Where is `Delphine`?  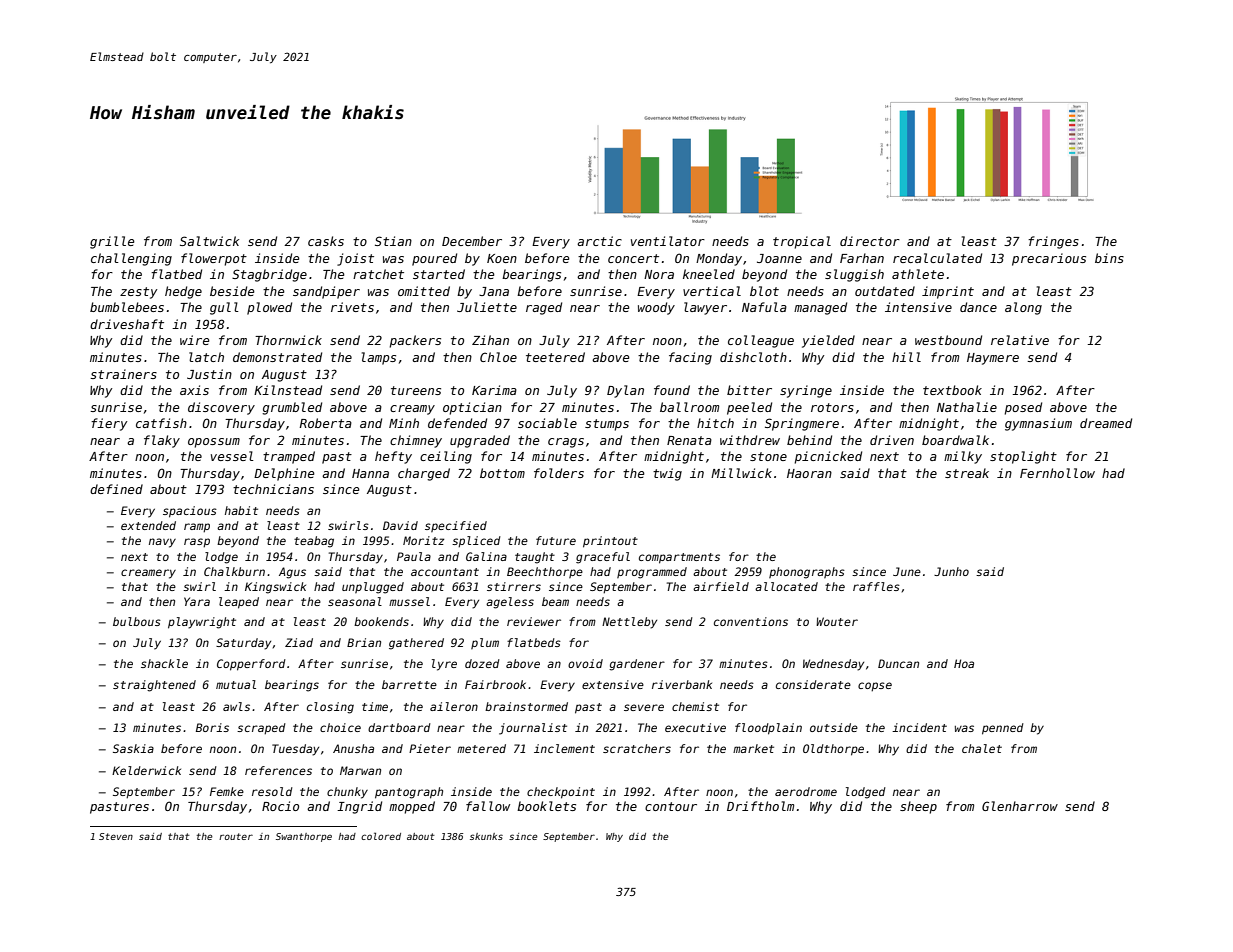 Delphine is located at coordinates (284, 474).
